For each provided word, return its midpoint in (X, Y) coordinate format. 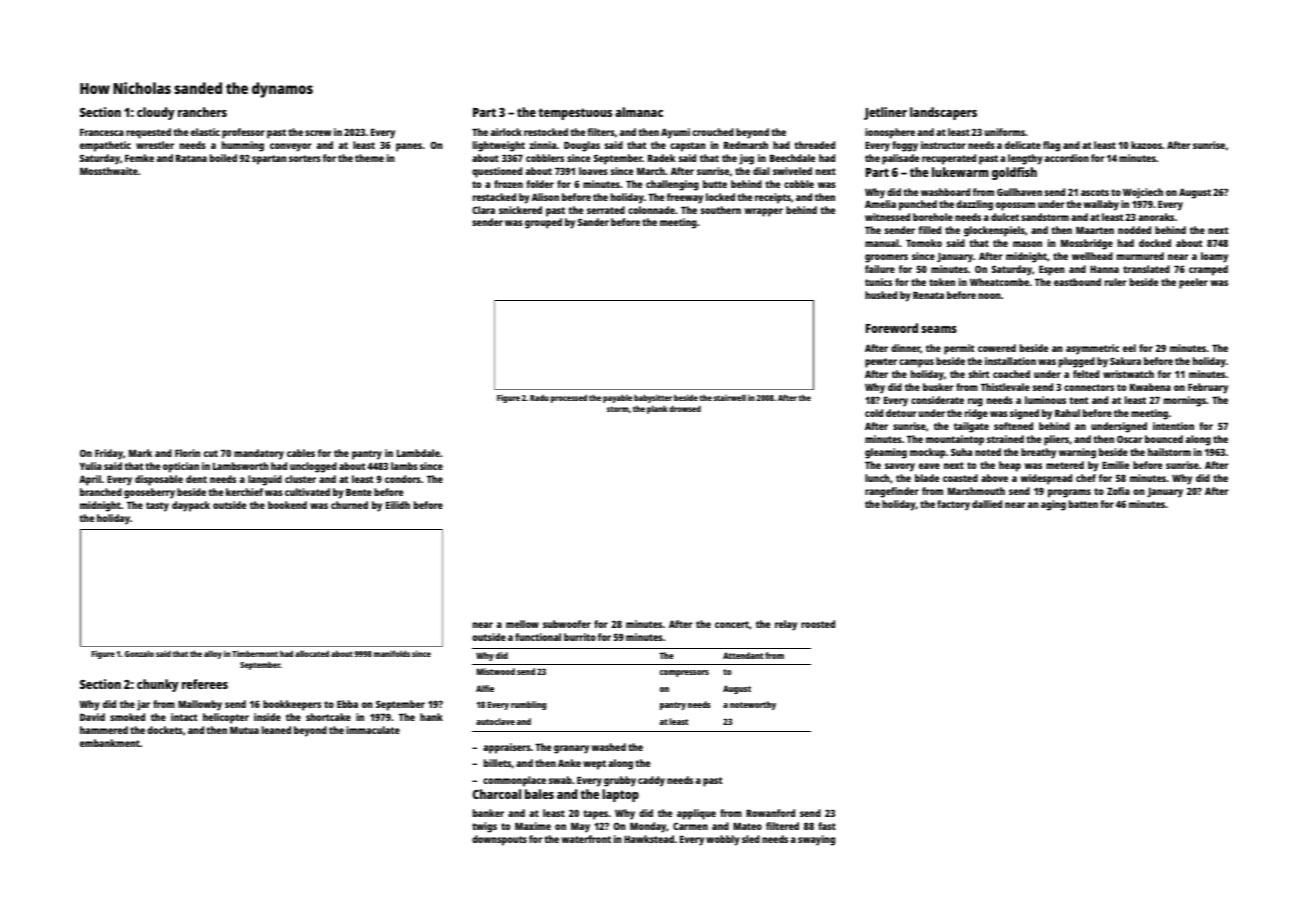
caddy (651, 781)
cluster (300, 479)
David (92, 717)
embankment (110, 743)
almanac (639, 112)
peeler (1193, 283)
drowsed (685, 408)
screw (318, 133)
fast (827, 826)
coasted (960, 478)
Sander (593, 222)
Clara (483, 210)
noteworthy (753, 705)
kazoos (1146, 145)
